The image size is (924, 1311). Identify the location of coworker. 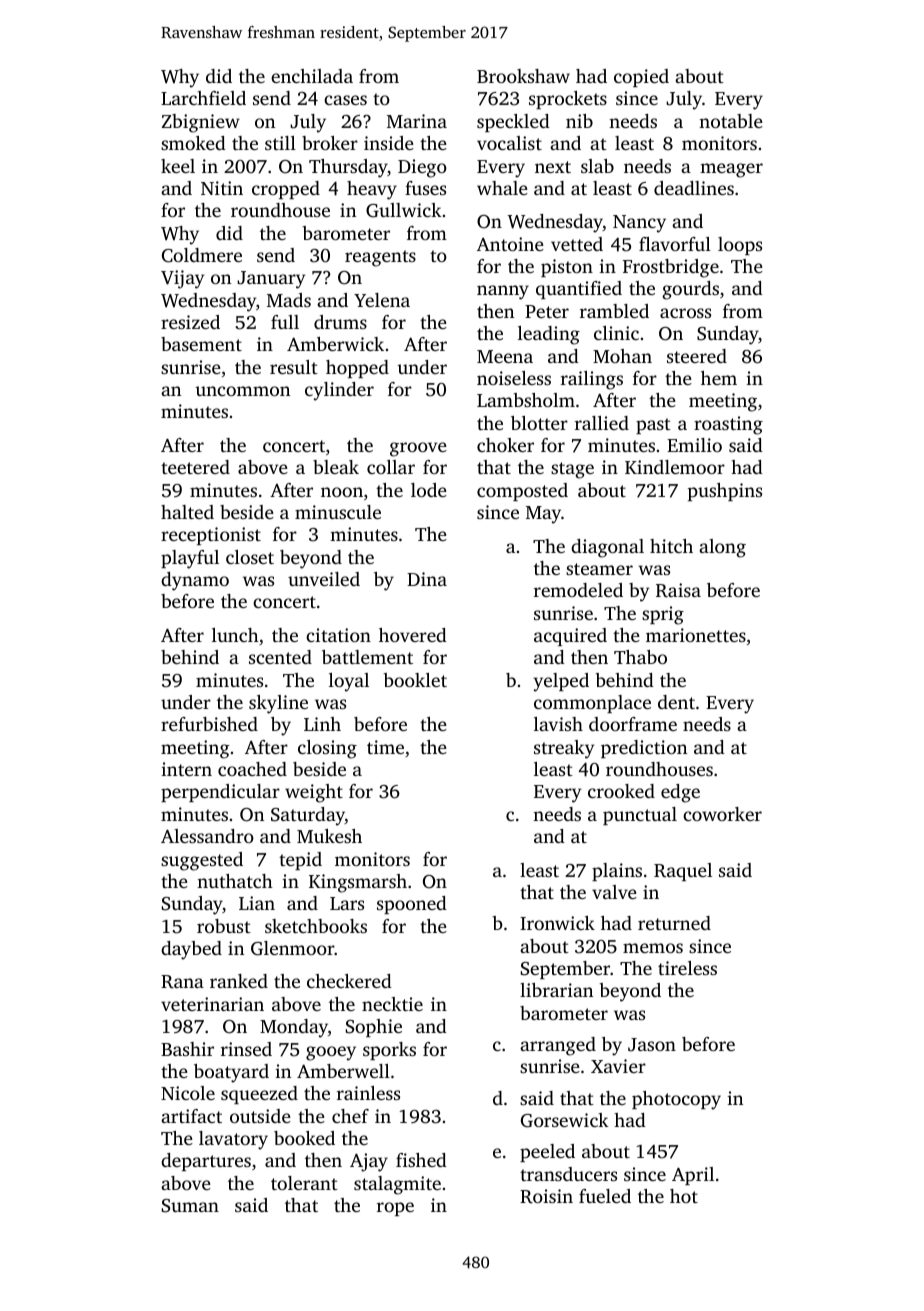
(722, 814).
